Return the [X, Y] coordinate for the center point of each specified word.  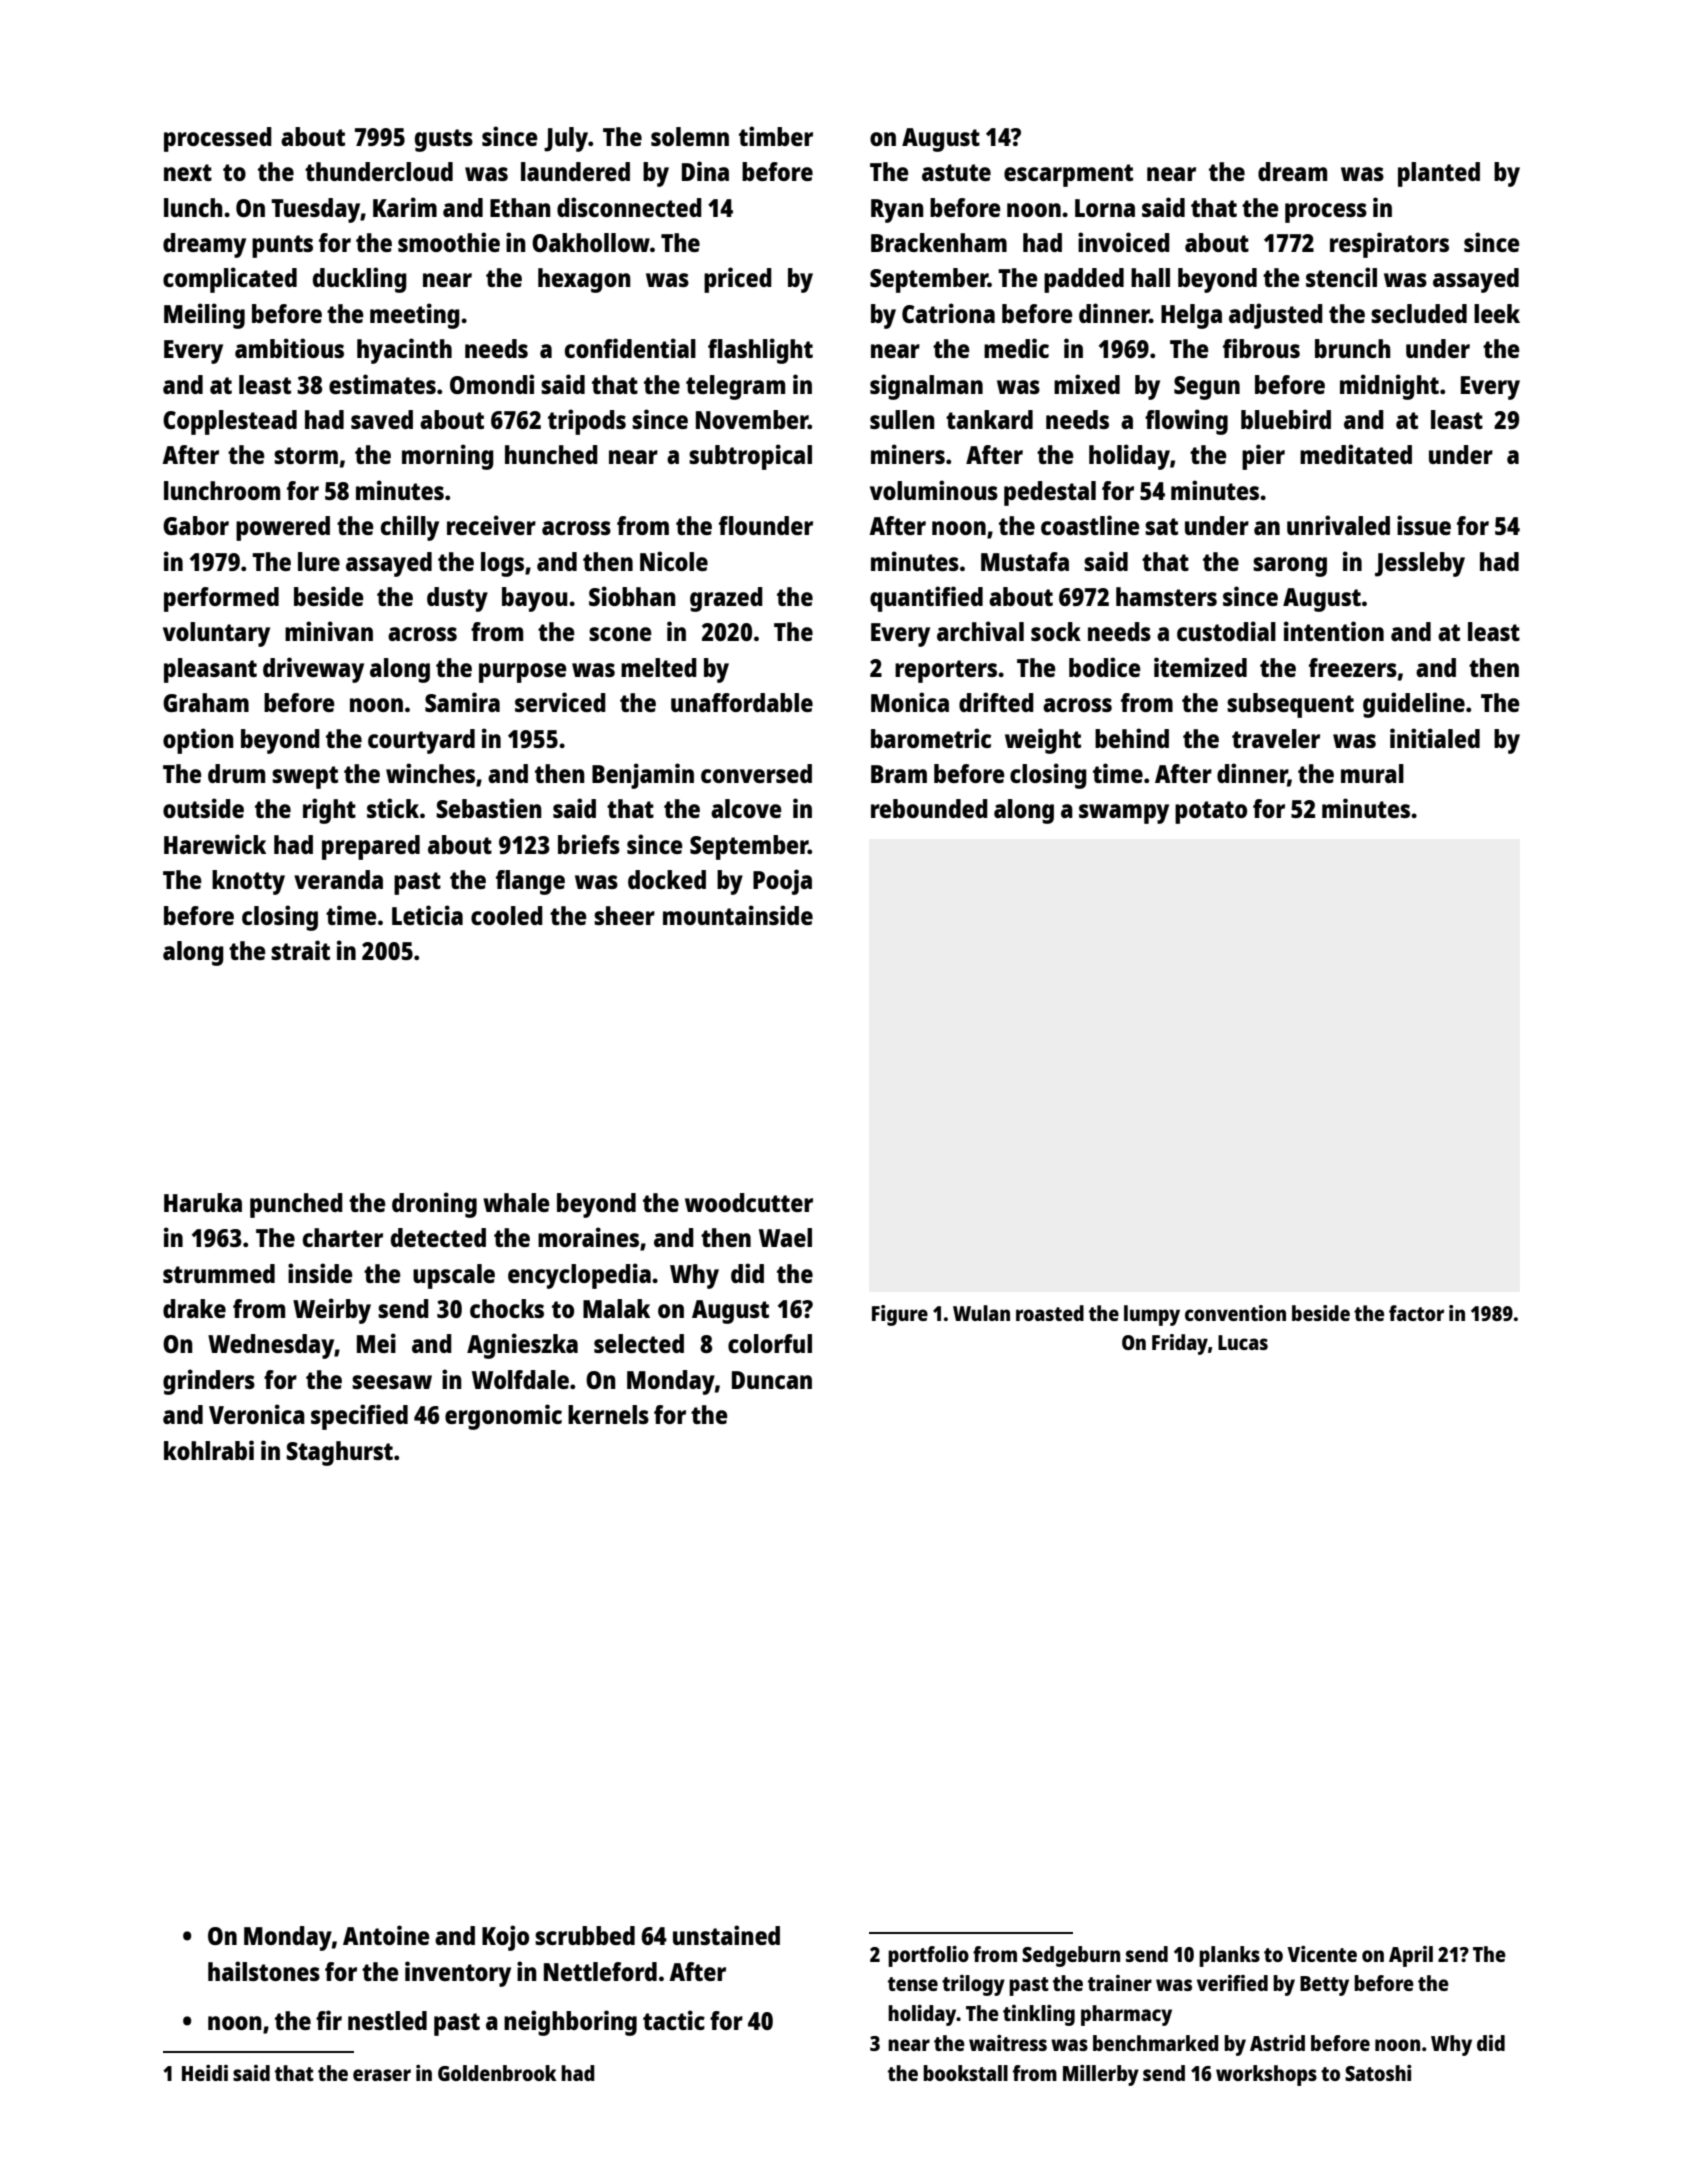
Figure [900, 1315]
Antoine [386, 1935]
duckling [360, 280]
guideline [1414, 705]
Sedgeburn [1071, 1956]
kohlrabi [209, 1450]
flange [530, 882]
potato [1211, 812]
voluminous [934, 490]
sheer [624, 915]
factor [1416, 1313]
